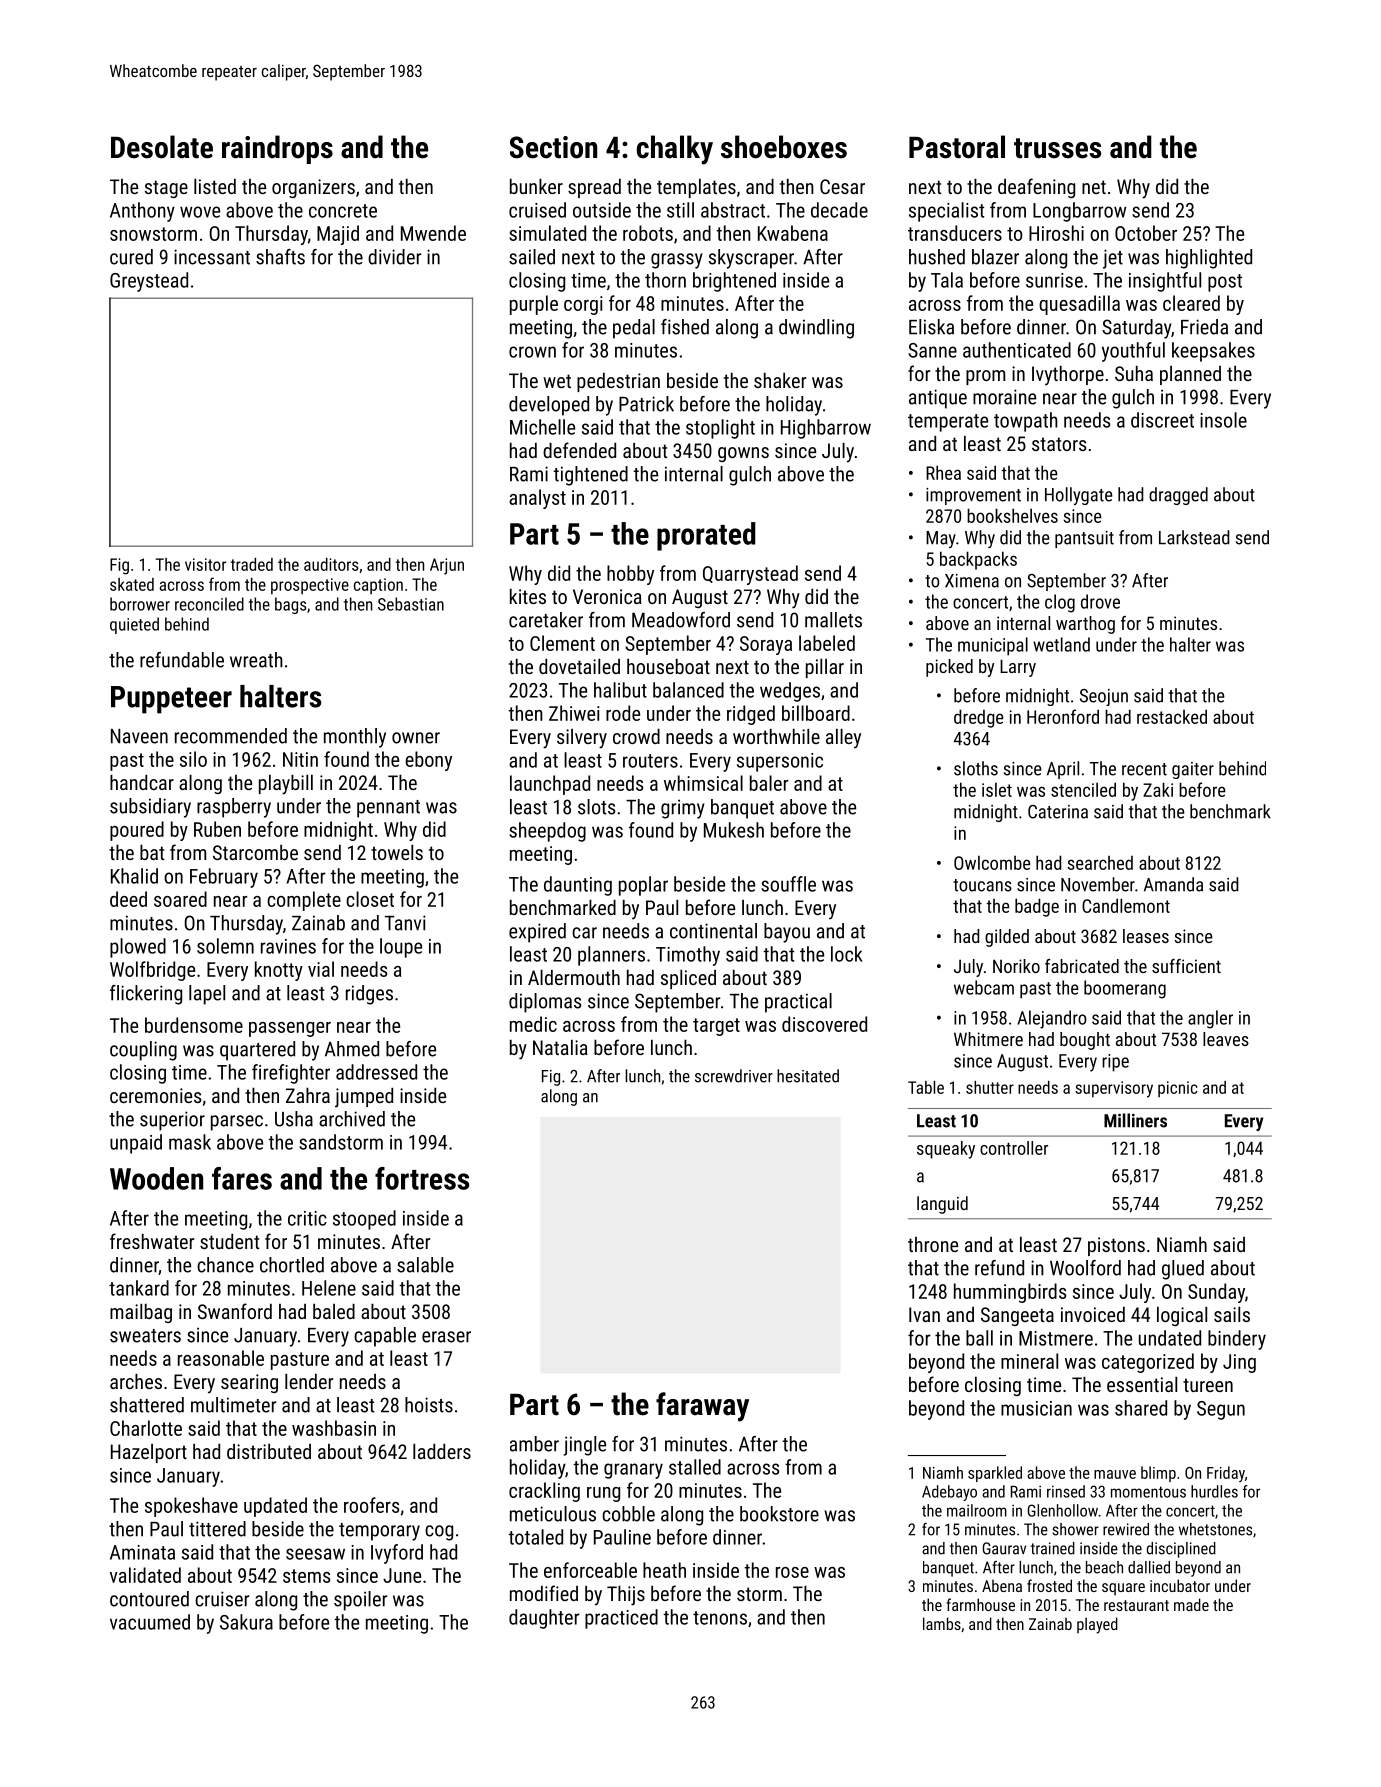 Image resolution: width=1381 pixels, height=1787 pixels. I want to click on played, so click(1097, 1625).
